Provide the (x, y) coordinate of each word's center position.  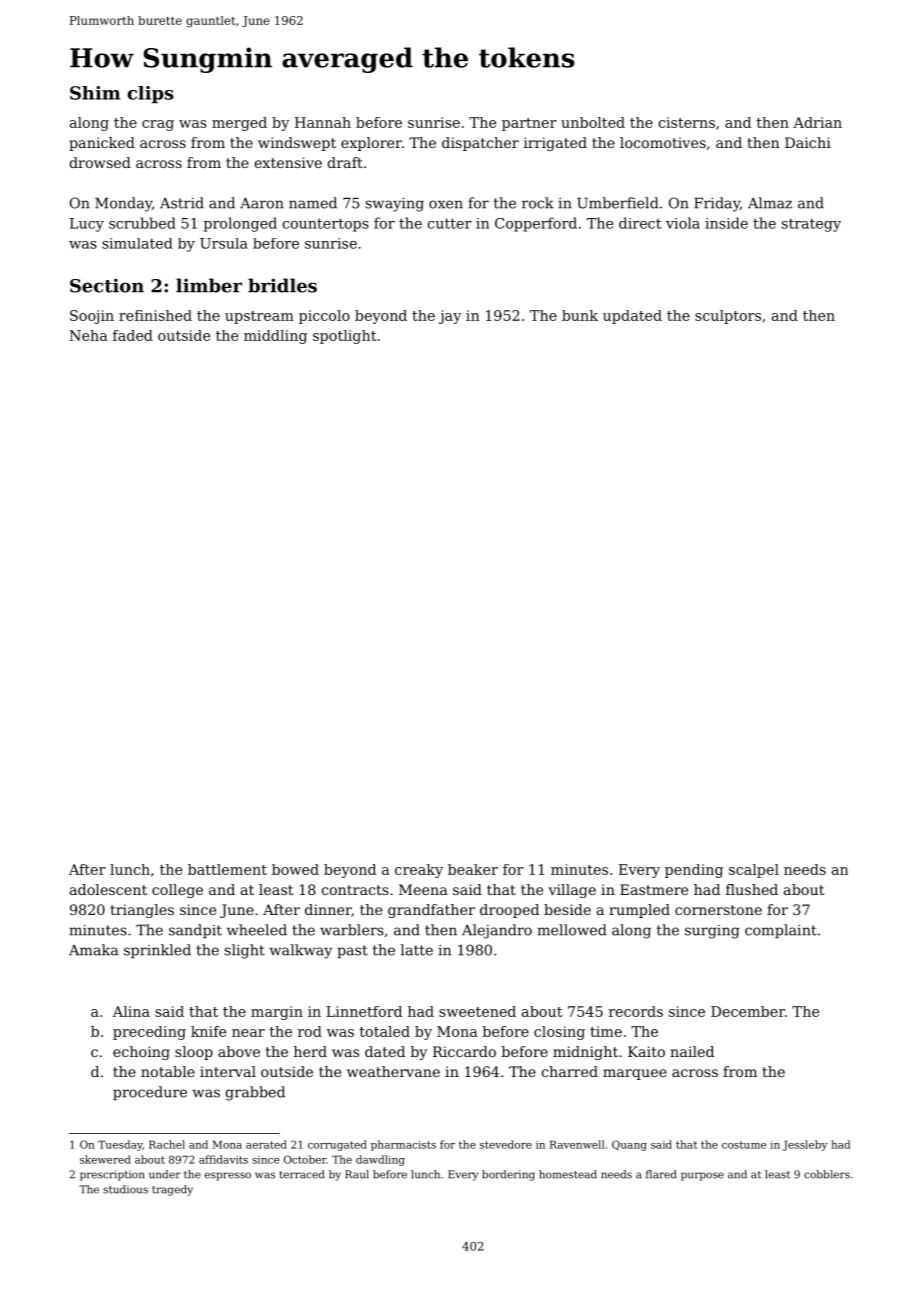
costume (744, 1145)
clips (151, 94)
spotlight (345, 337)
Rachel (167, 1144)
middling (275, 337)
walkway (300, 951)
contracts (355, 890)
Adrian (817, 122)
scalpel (754, 871)
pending (694, 871)
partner (529, 124)
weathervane (393, 1071)
